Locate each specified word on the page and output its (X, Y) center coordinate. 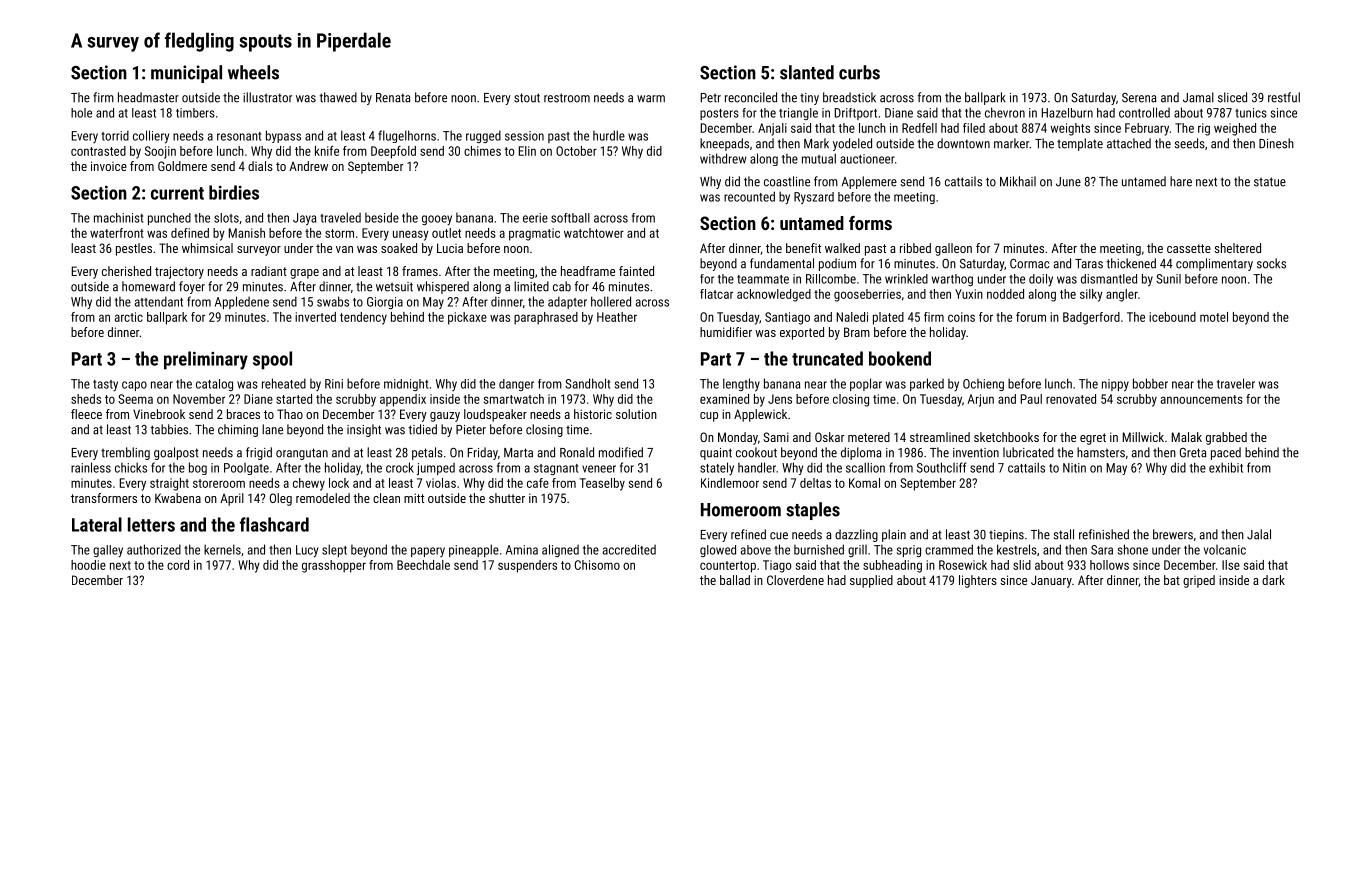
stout (527, 98)
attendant (159, 301)
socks (1271, 263)
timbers (195, 113)
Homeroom (741, 510)
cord (178, 565)
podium (837, 264)
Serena (1139, 98)
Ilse (1231, 565)
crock (400, 467)
